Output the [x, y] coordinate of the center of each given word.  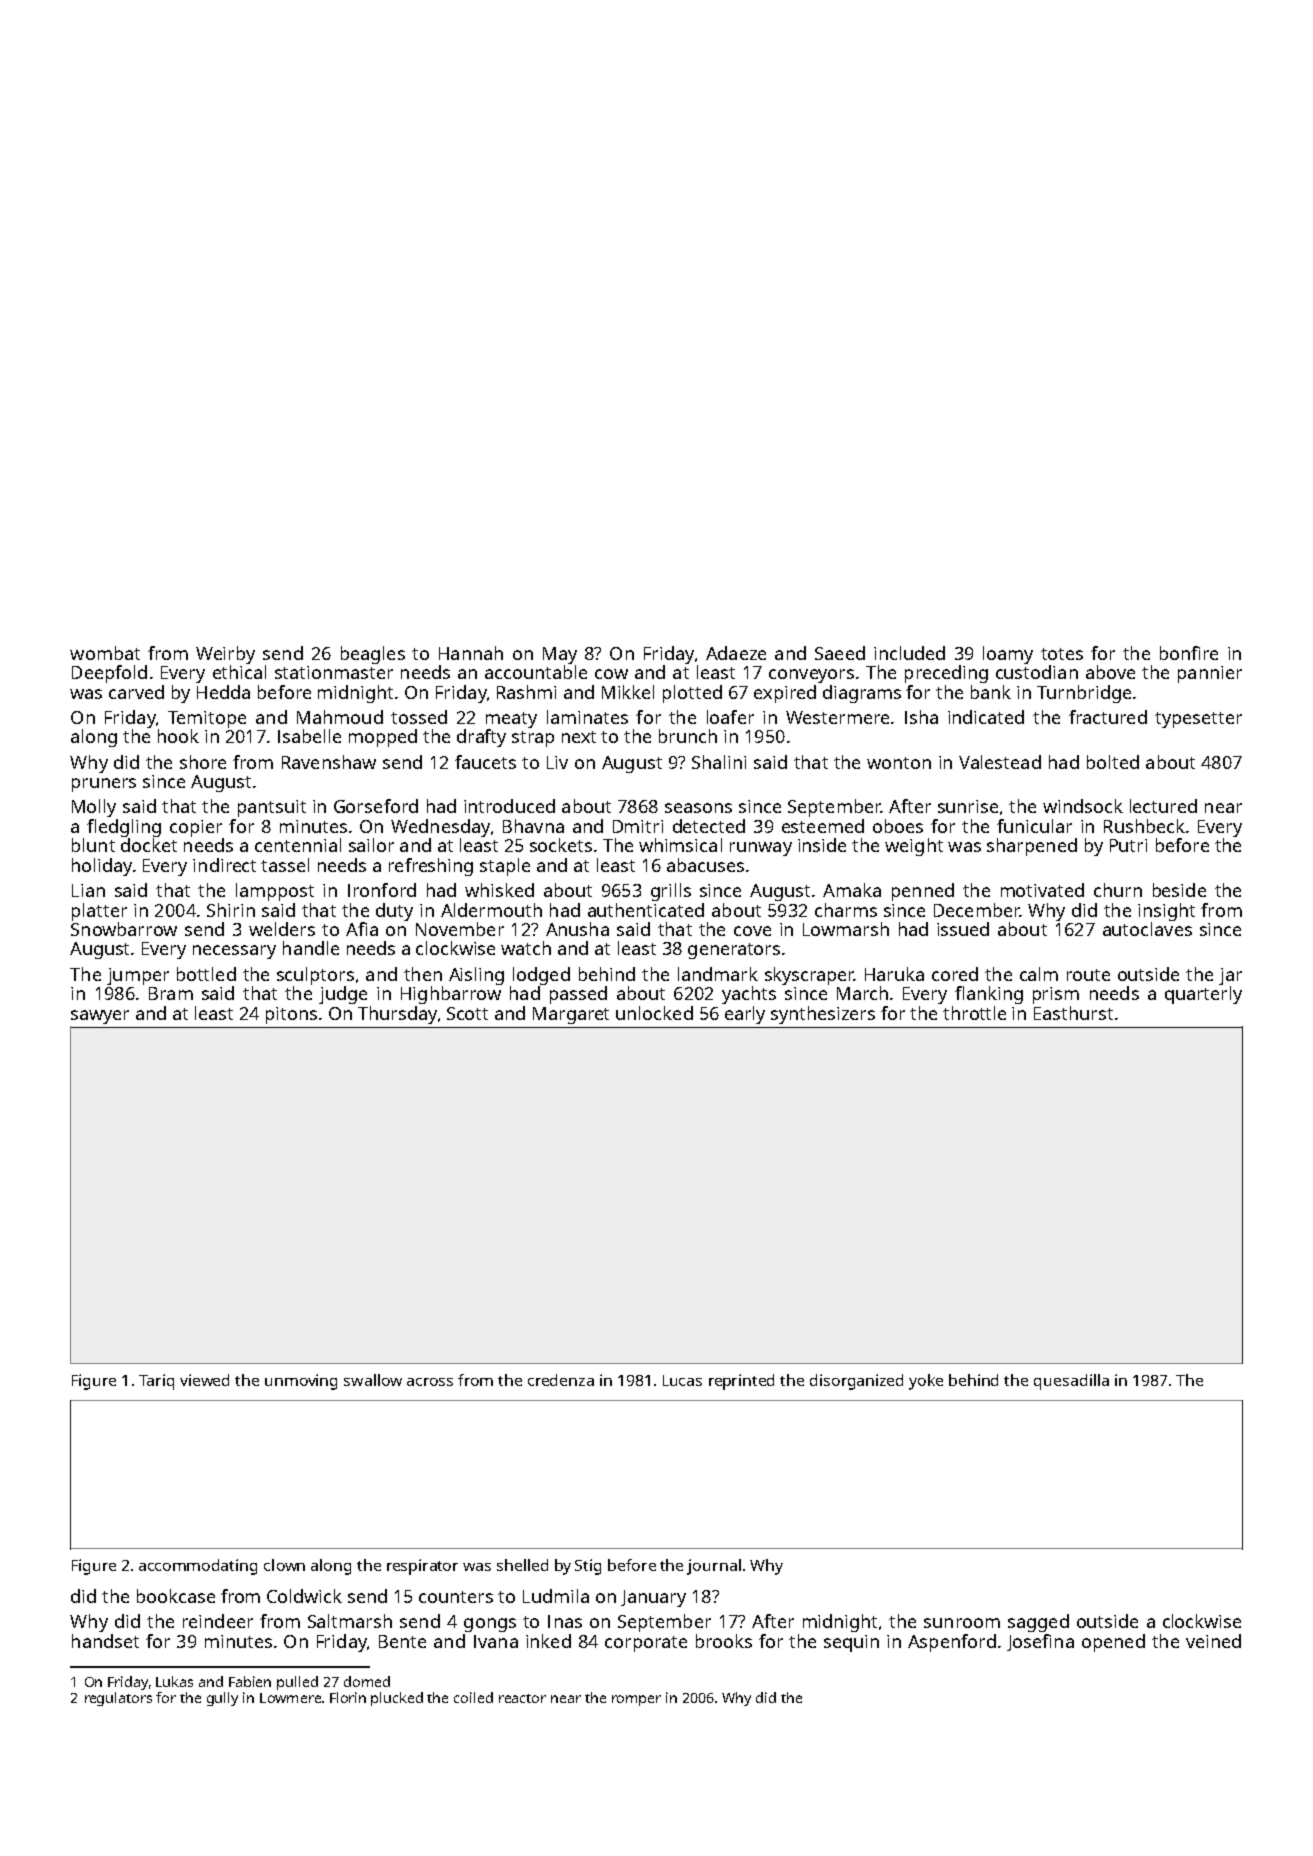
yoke [926, 1382]
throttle [974, 1013]
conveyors [811, 676]
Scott [467, 1013]
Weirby [225, 655]
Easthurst [1073, 1013]
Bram [171, 993]
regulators [118, 1699]
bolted [1113, 762]
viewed [204, 1380]
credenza [561, 1380]
